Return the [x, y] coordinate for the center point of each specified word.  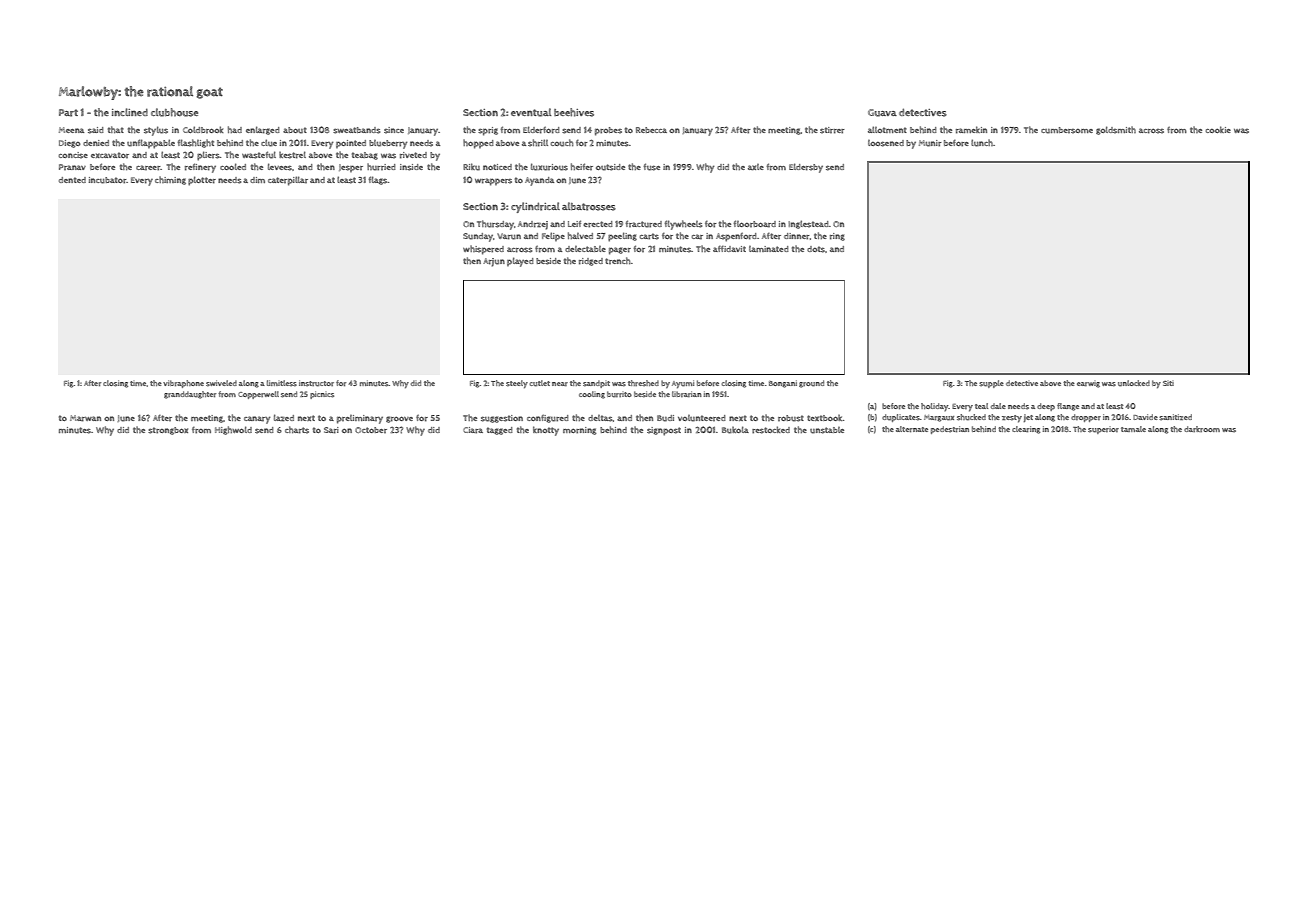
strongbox [168, 431]
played [520, 262]
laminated [769, 249]
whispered [483, 250]
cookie [1218, 129]
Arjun [494, 262]
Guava [882, 113]
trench [618, 261]
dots [816, 249]
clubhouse [174, 112]
